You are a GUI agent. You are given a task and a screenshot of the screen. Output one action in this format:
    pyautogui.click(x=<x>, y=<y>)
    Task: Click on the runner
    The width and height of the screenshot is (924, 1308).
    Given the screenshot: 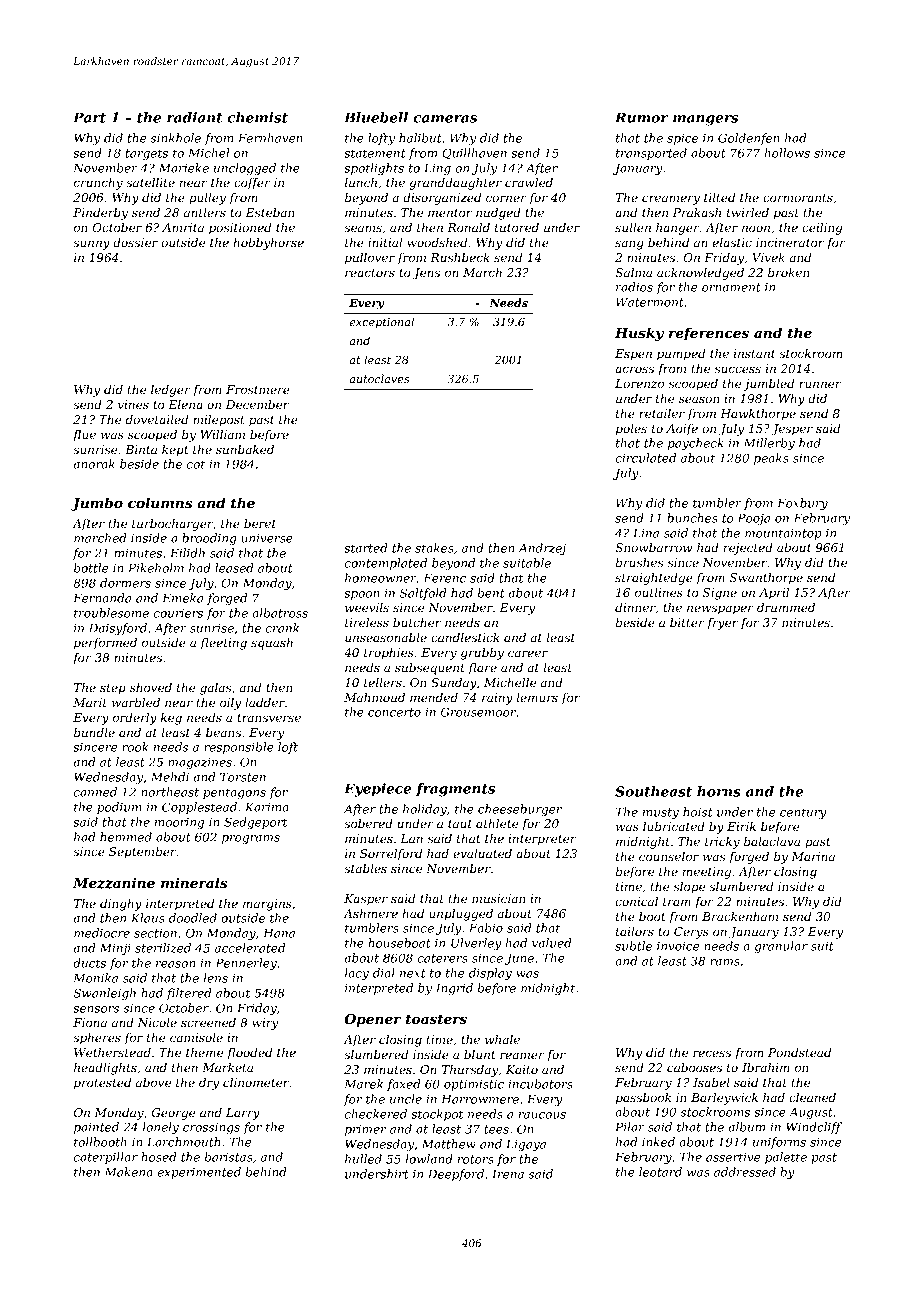 What is the action you would take?
    pyautogui.click(x=820, y=384)
